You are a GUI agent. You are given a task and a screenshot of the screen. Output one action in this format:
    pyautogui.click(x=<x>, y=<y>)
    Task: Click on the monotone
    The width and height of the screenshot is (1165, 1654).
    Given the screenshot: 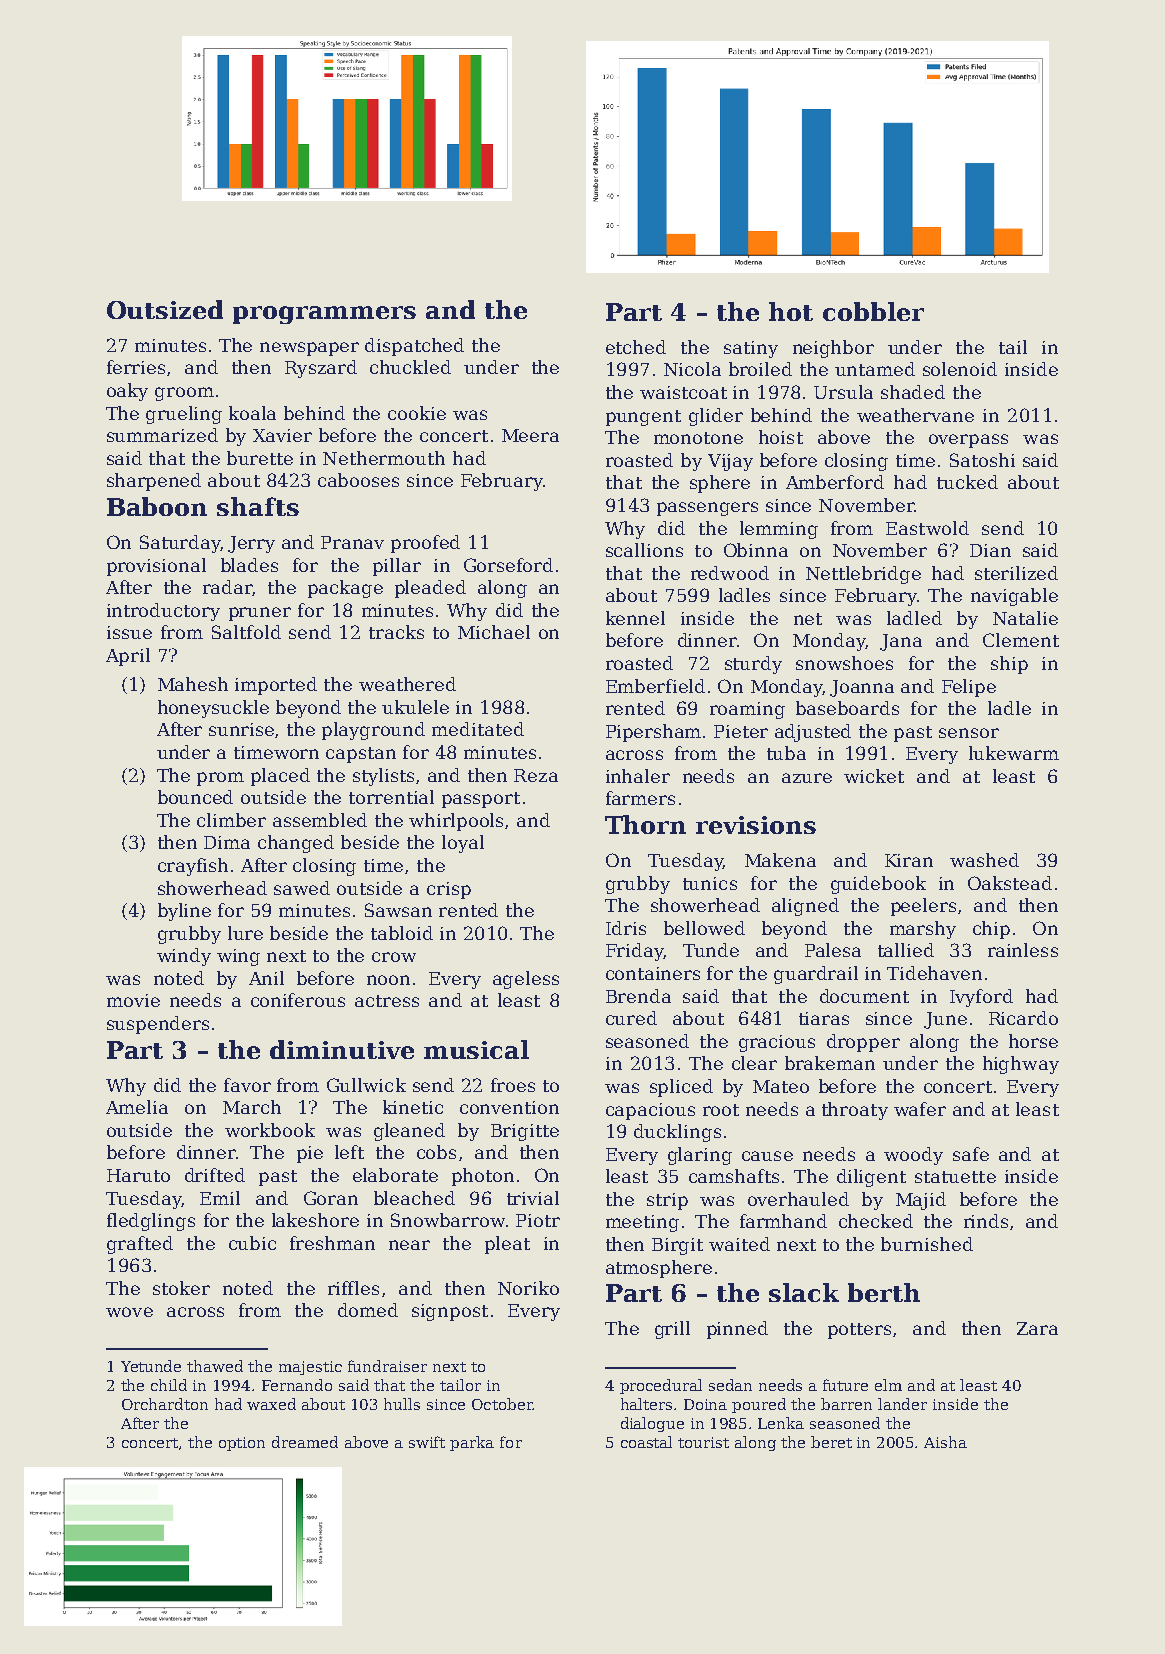 What is the action you would take?
    pyautogui.click(x=698, y=438)
